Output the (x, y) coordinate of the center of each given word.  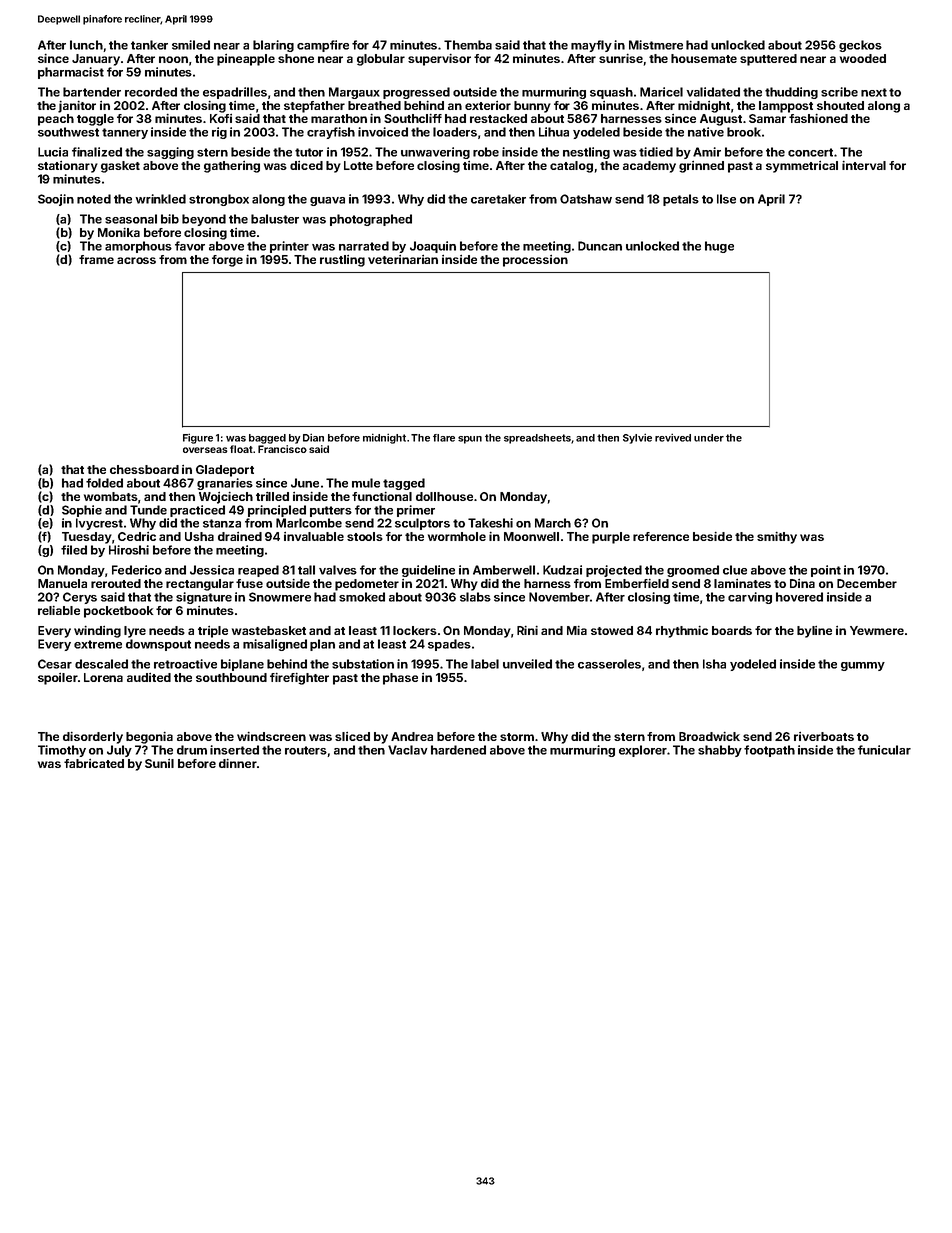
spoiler (58, 679)
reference (661, 536)
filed (74, 550)
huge (719, 247)
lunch (86, 45)
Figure (198, 438)
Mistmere (656, 45)
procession (535, 261)
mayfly (591, 46)
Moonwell (531, 536)
